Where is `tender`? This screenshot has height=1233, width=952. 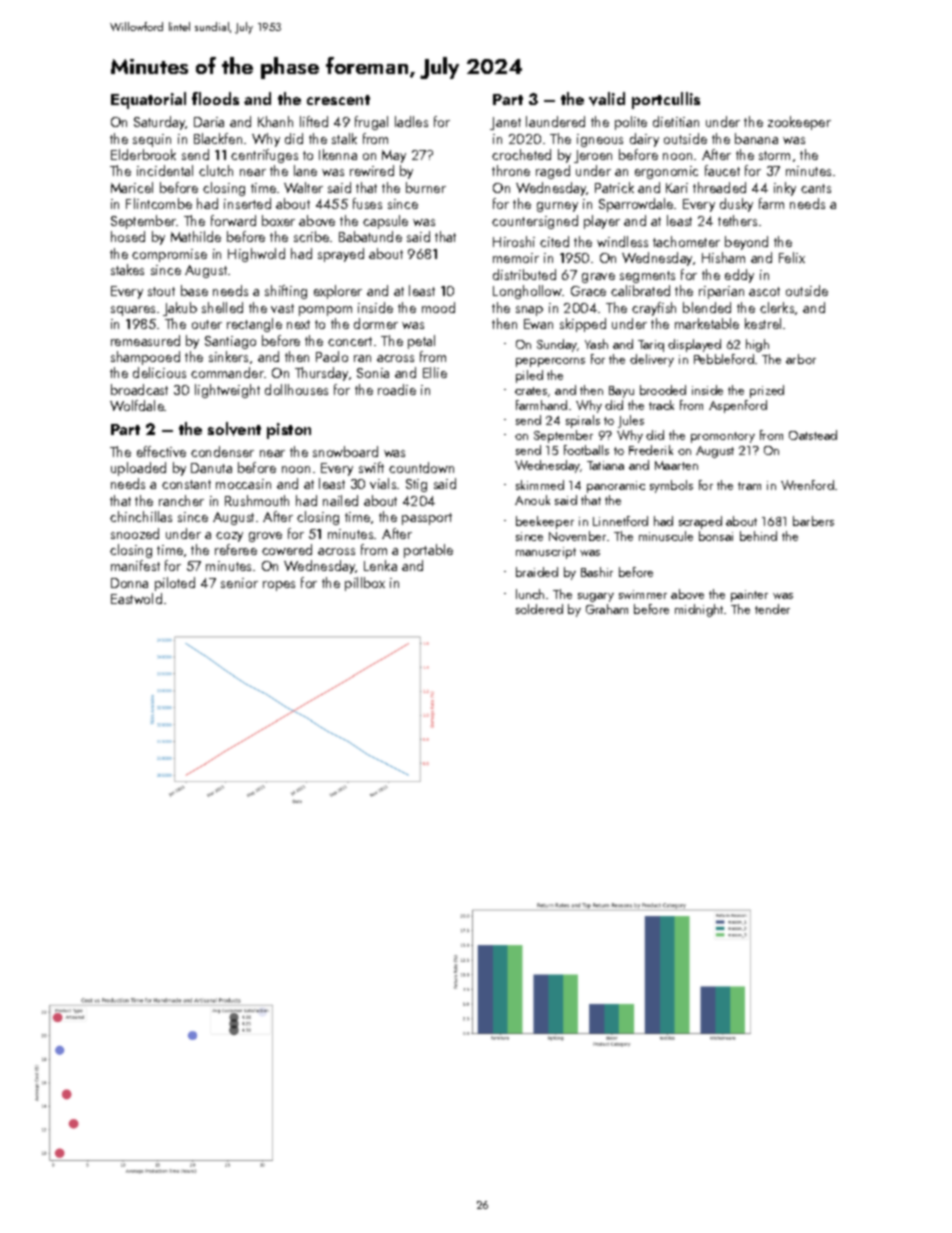 tender is located at coordinates (772, 609).
